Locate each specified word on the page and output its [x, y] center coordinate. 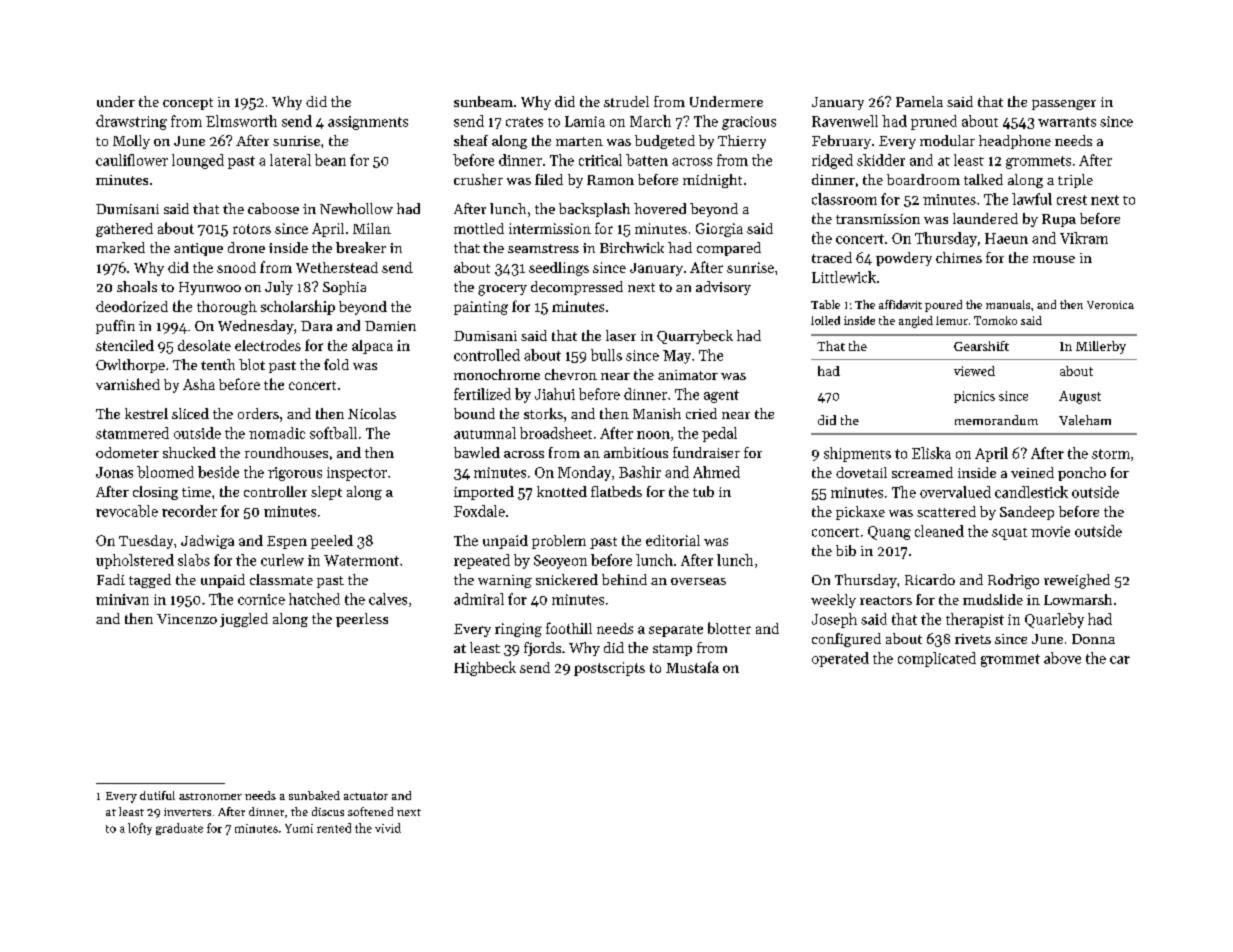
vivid [388, 828]
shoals [137, 286]
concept [188, 104]
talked [983, 179]
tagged [150, 581]
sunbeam [483, 101]
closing [155, 493]
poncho [1082, 474]
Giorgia [719, 230]
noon [653, 435]
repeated [482, 561]
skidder [881, 160]
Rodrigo [1013, 581]
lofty [140, 829]
